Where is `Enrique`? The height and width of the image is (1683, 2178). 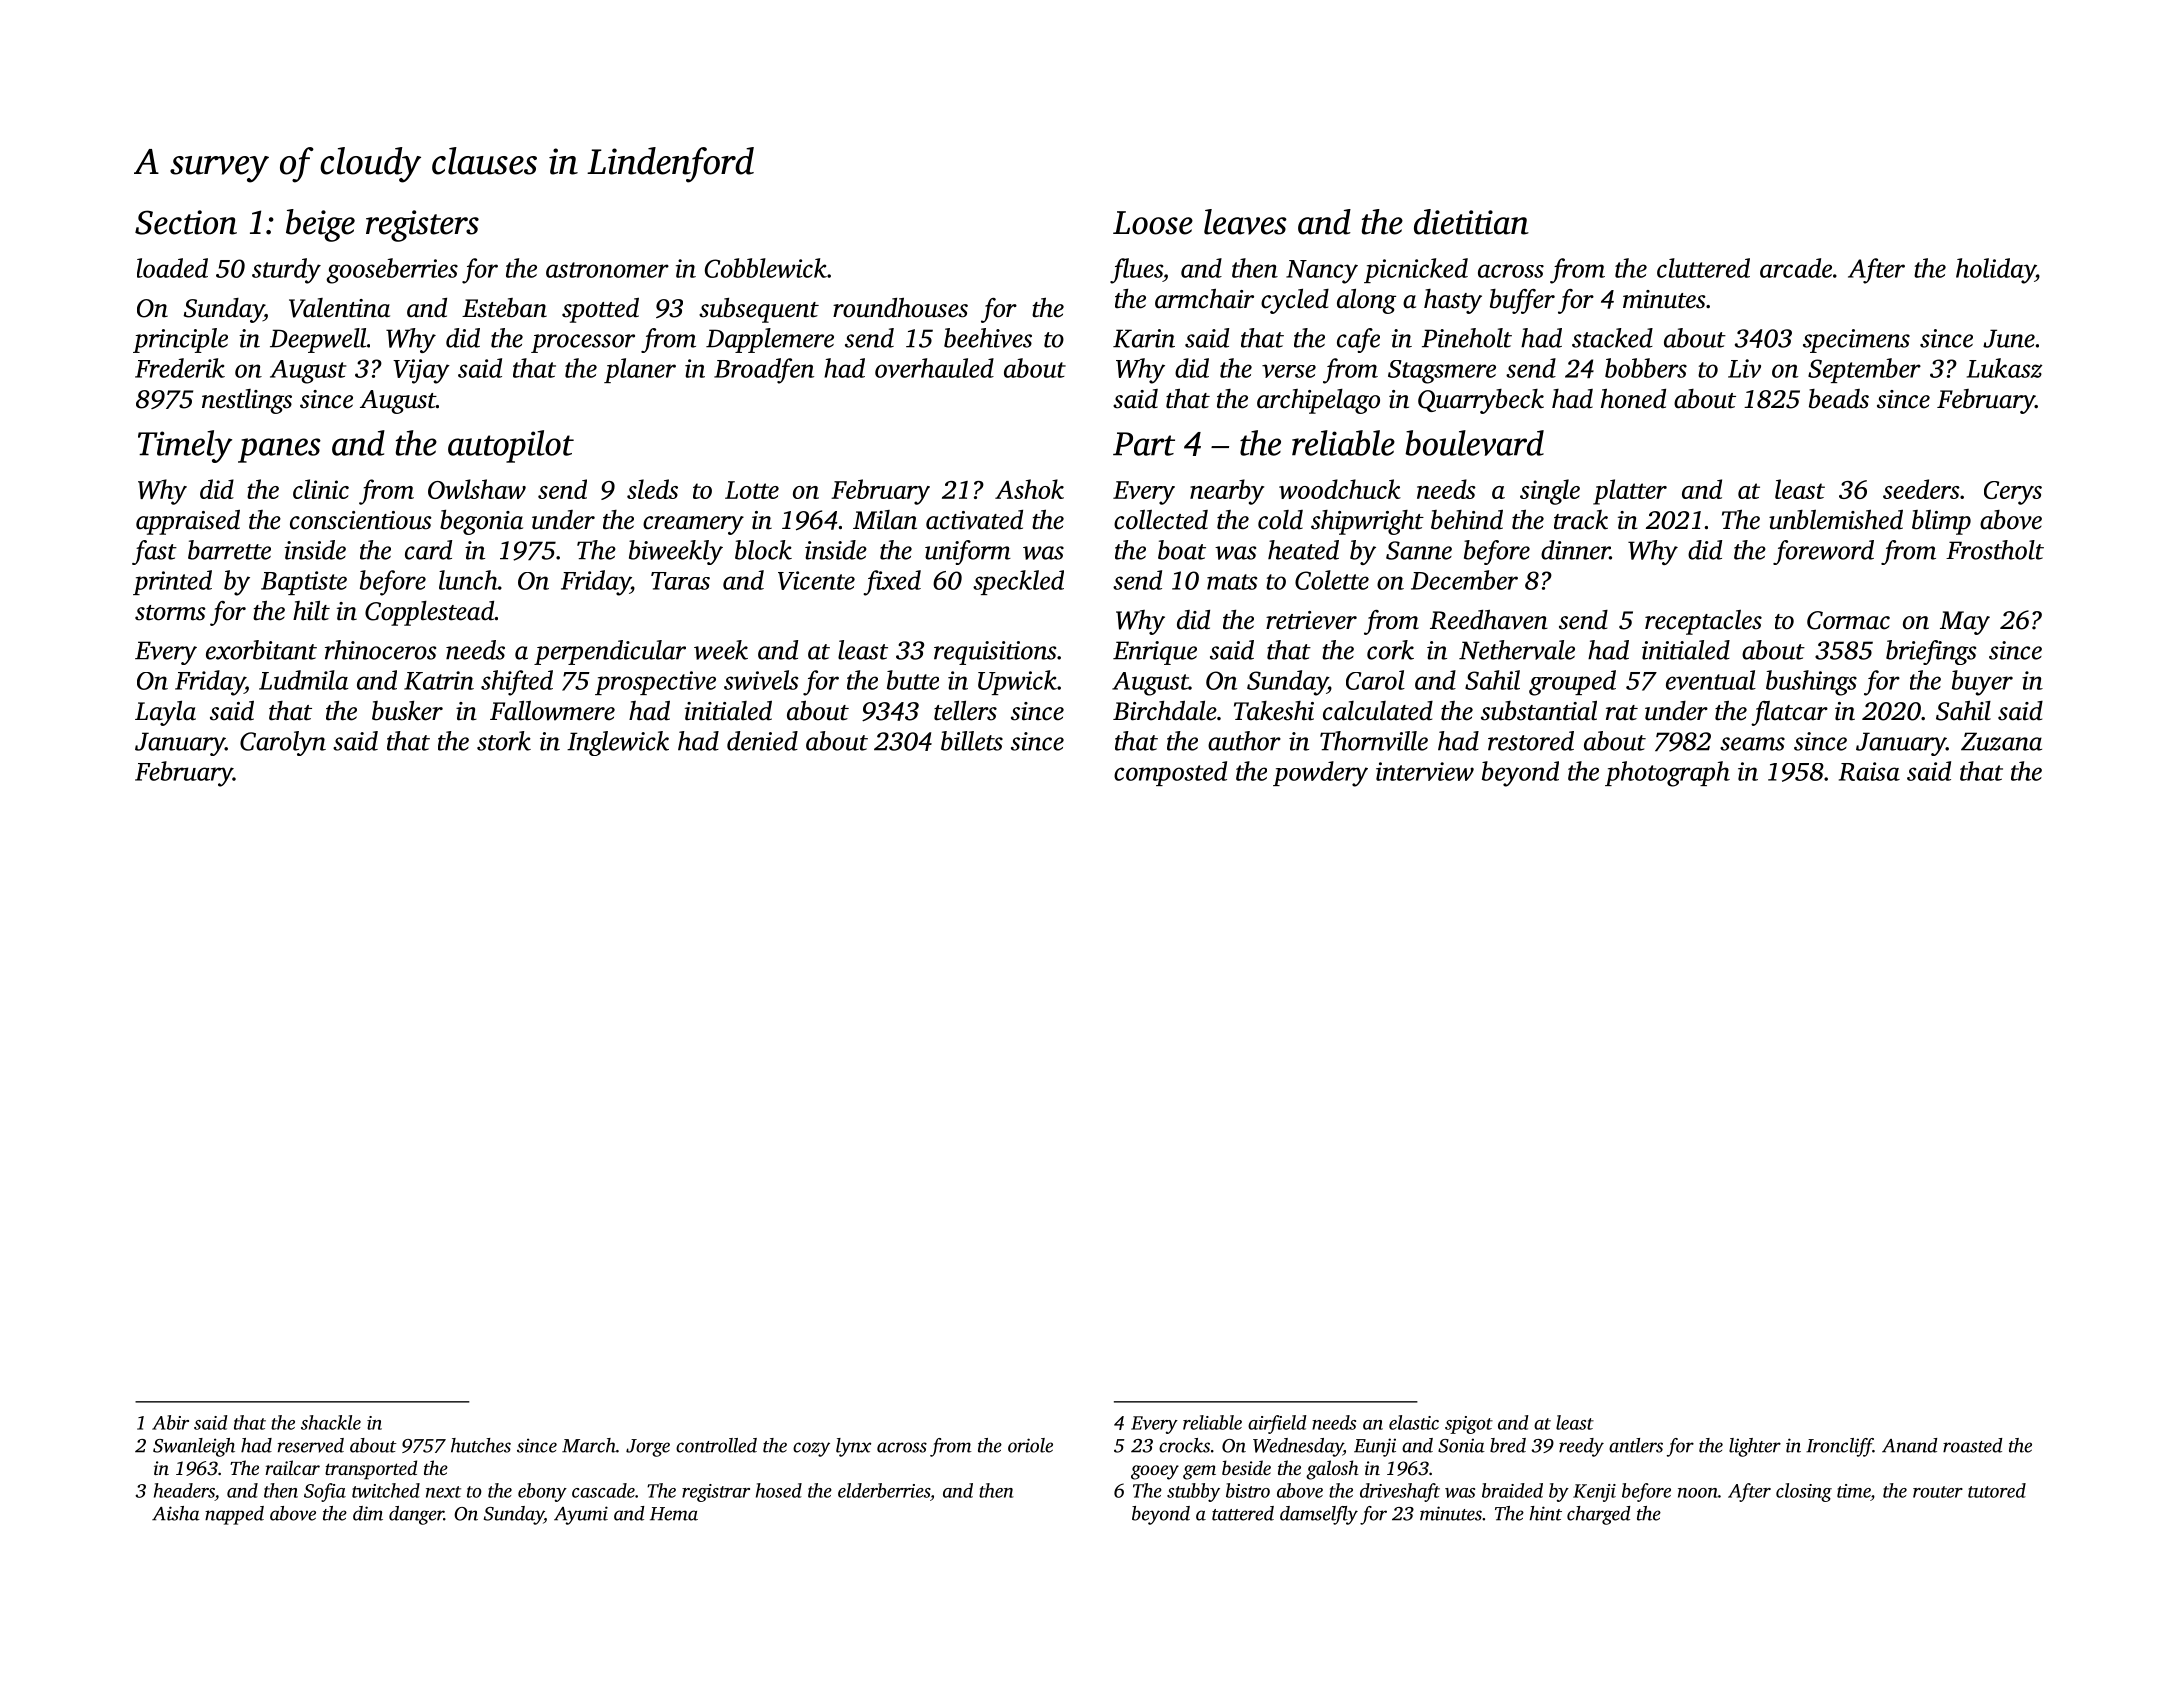 Enrique is located at coordinates (1155, 653).
